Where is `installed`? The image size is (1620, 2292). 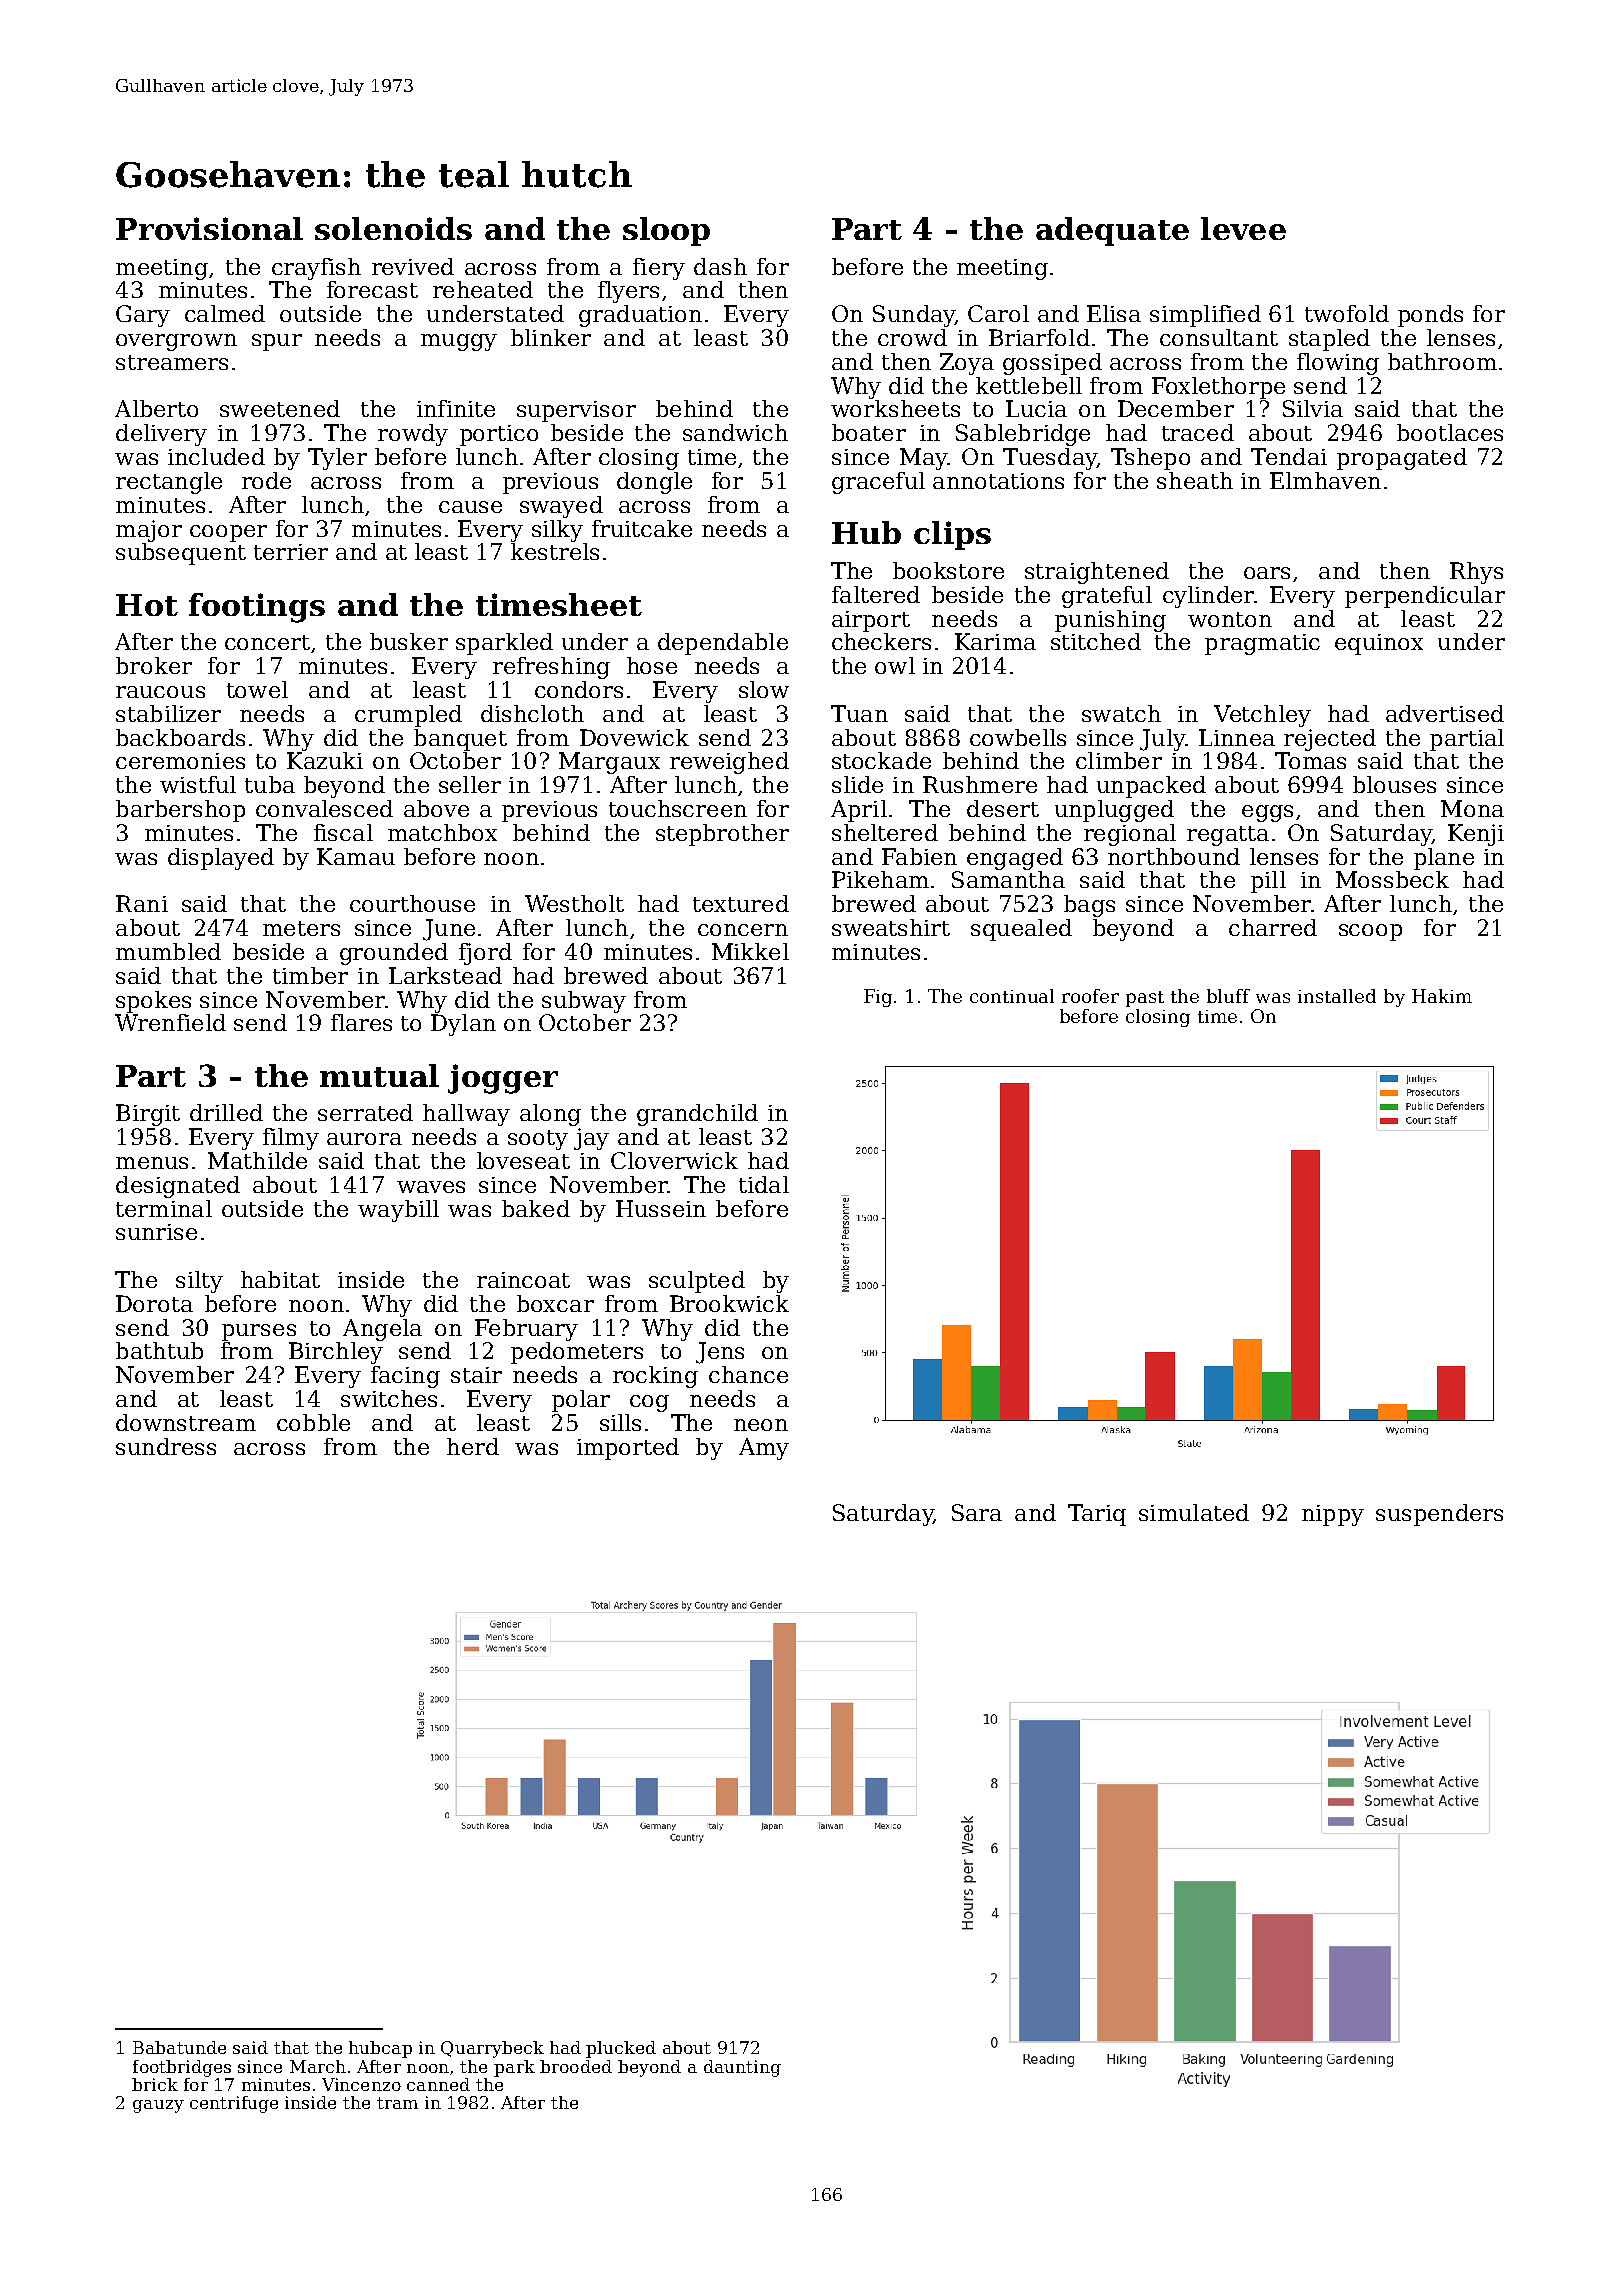
installed is located at coordinates (1337, 996).
